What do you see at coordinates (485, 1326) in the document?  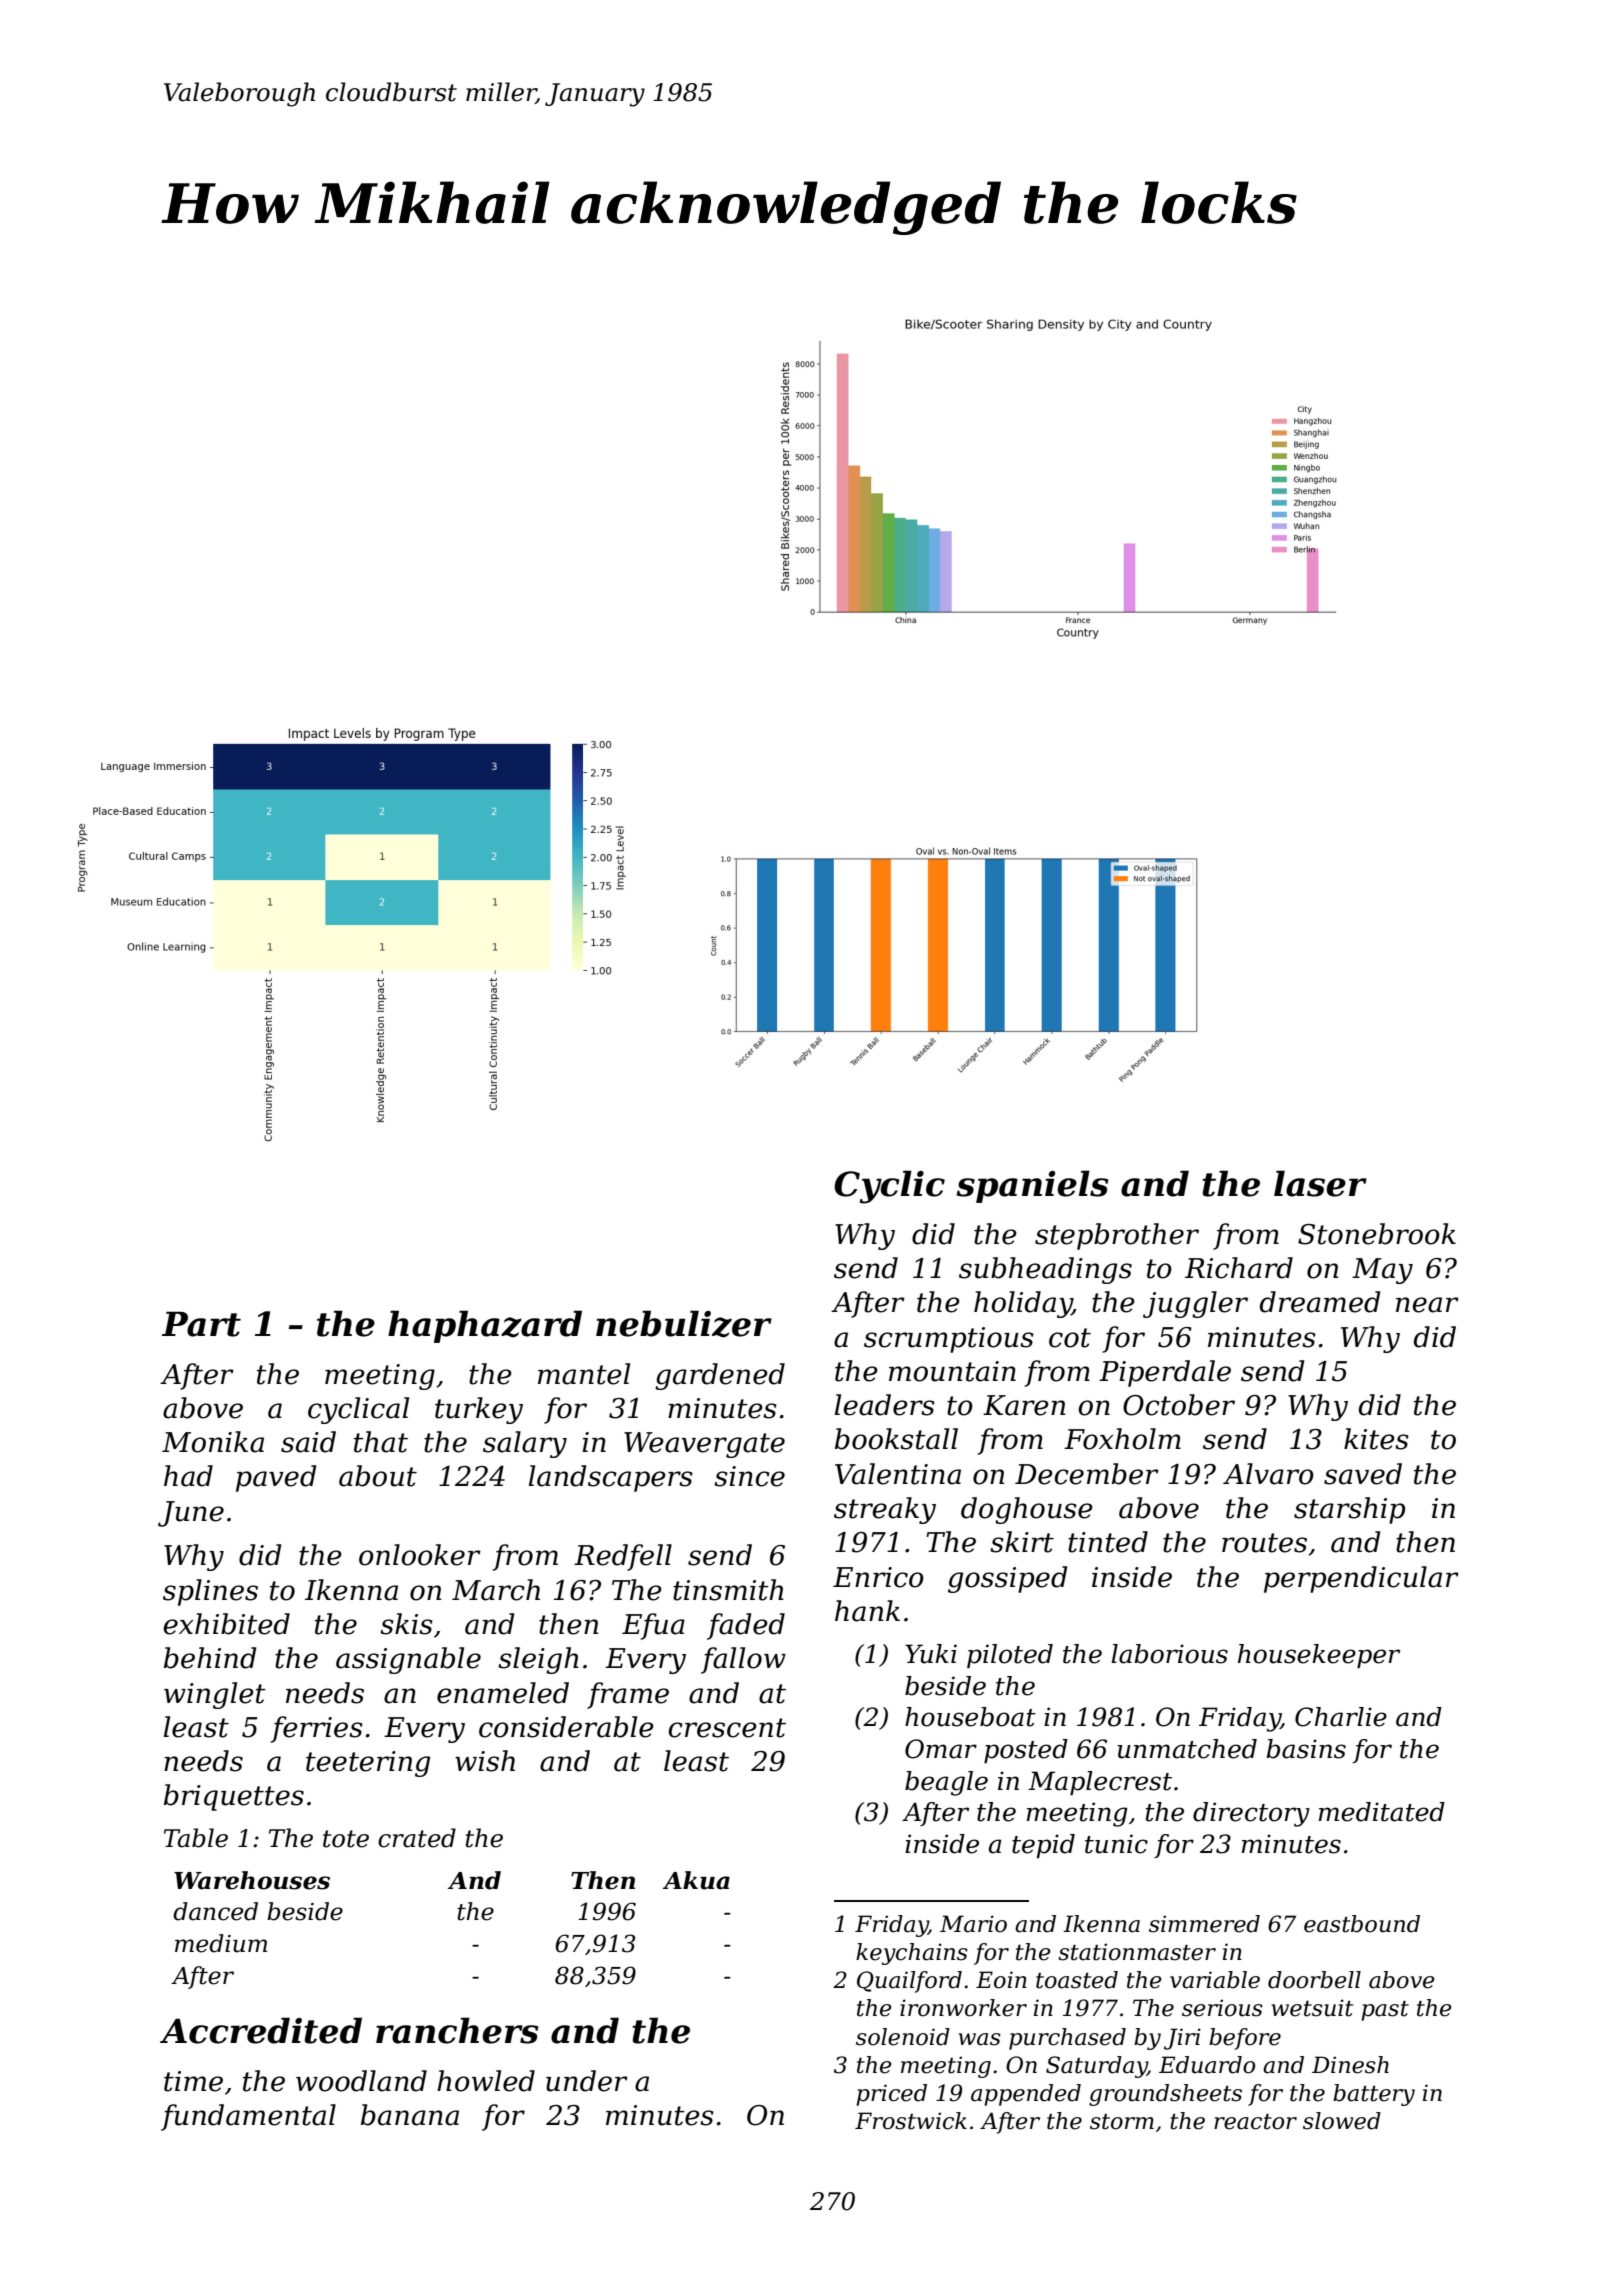 I see `haphazard` at bounding box center [485, 1326].
